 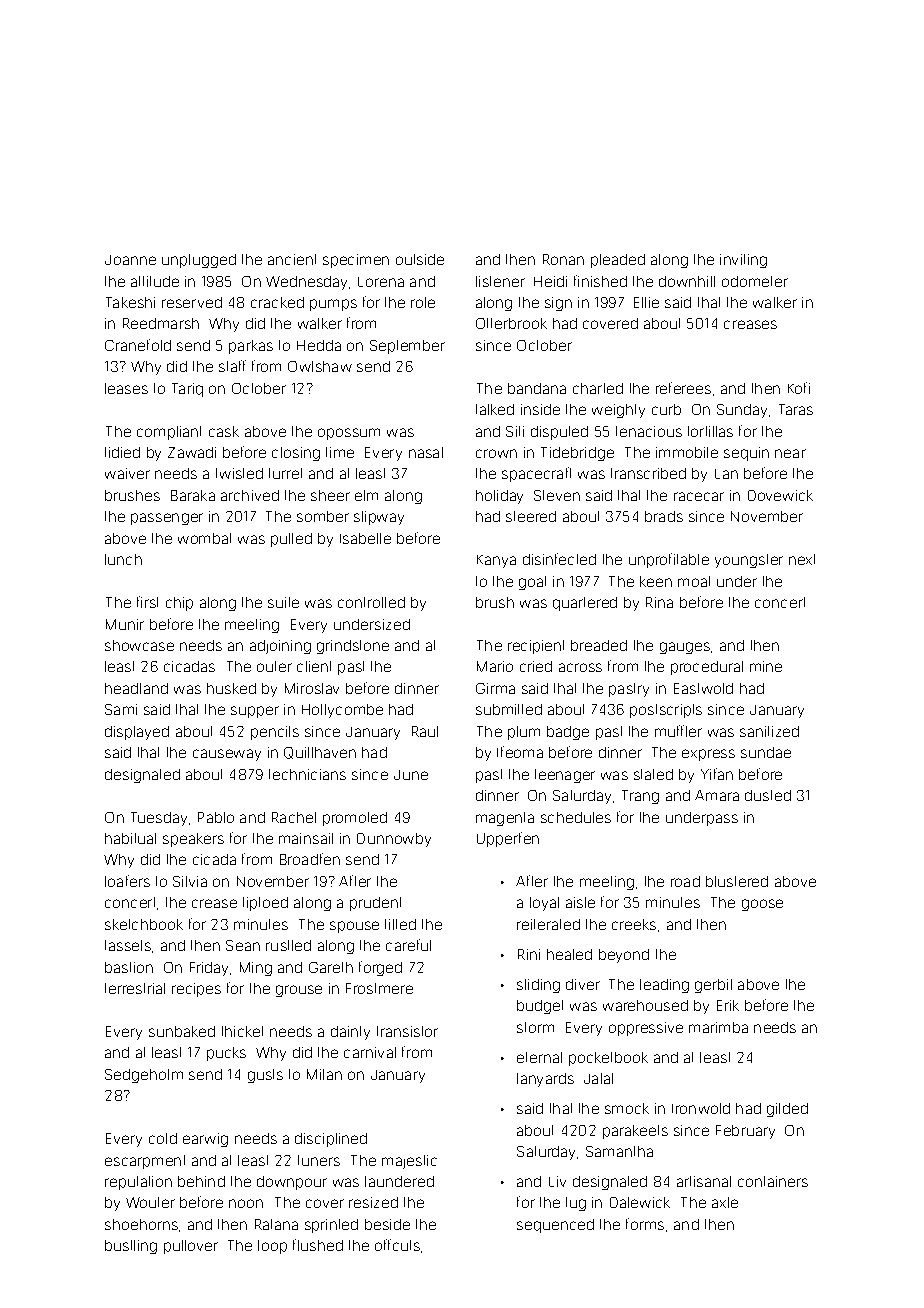 What do you see at coordinates (294, 817) in the page?
I see `Rachel` at bounding box center [294, 817].
